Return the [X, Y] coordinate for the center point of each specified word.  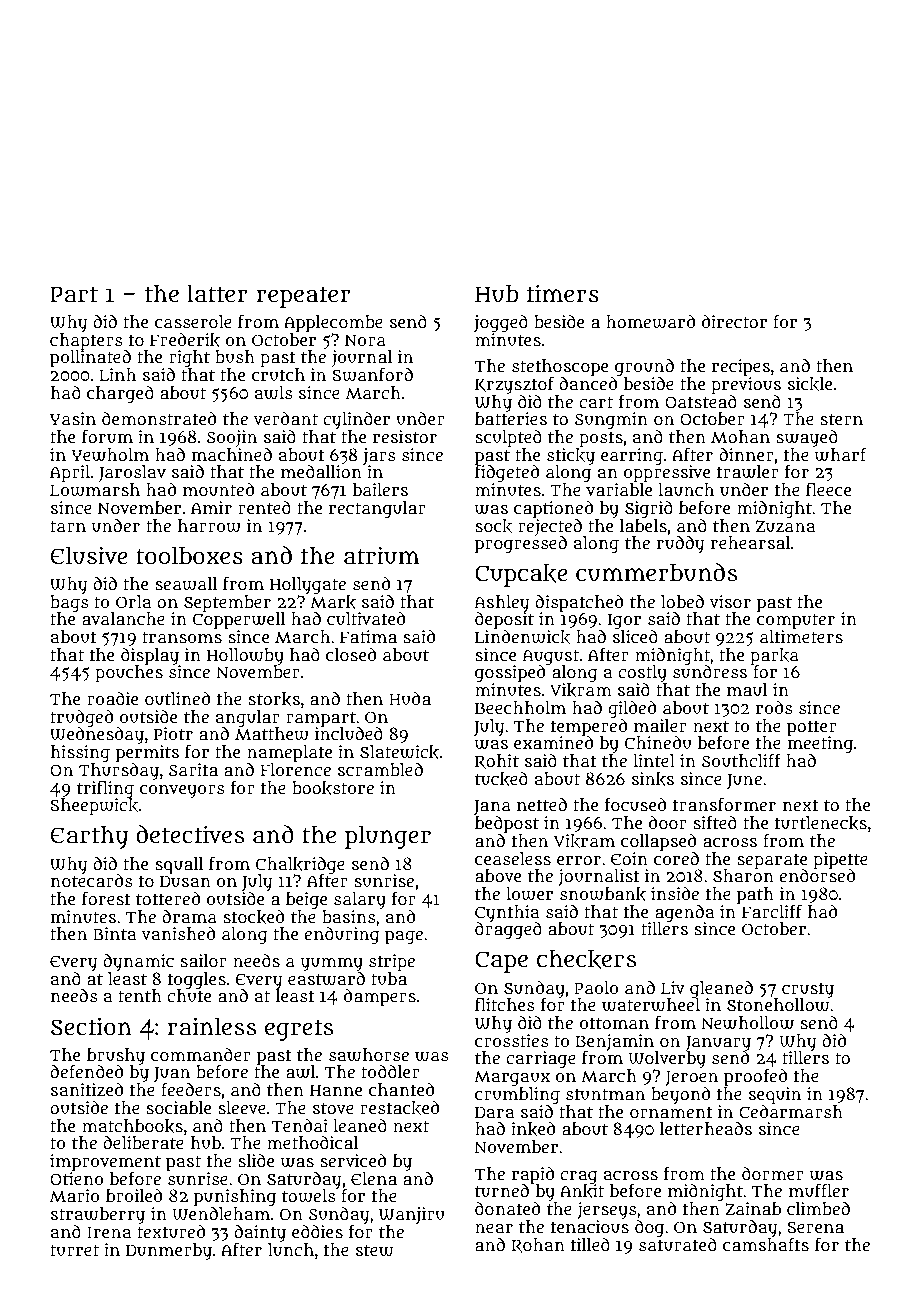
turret [74, 1250]
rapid [533, 1175]
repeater [303, 297]
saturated [678, 1244]
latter [217, 293]
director [734, 321]
